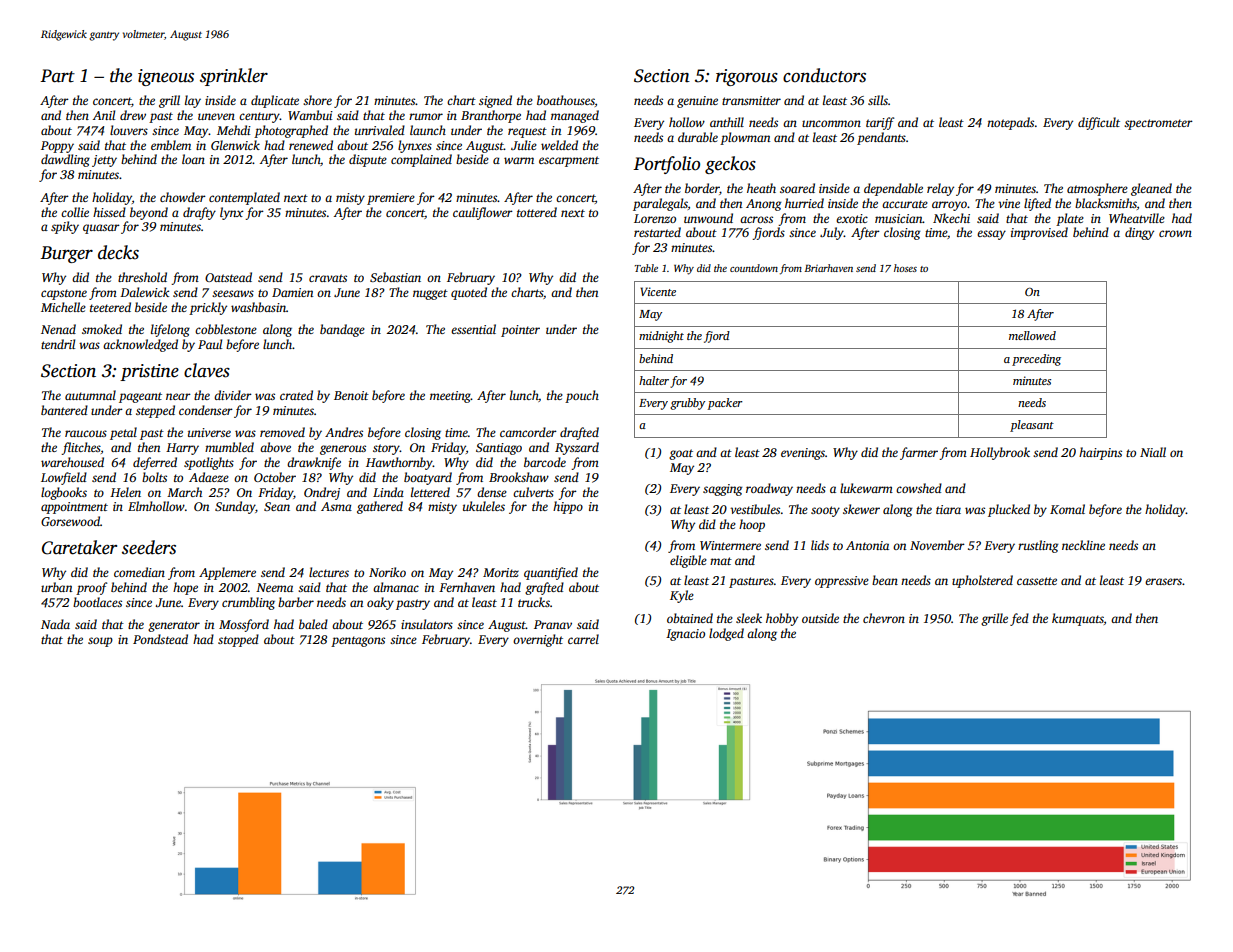 The width and height of the screenshot is (1233, 952). I want to click on tendril, so click(58, 344).
